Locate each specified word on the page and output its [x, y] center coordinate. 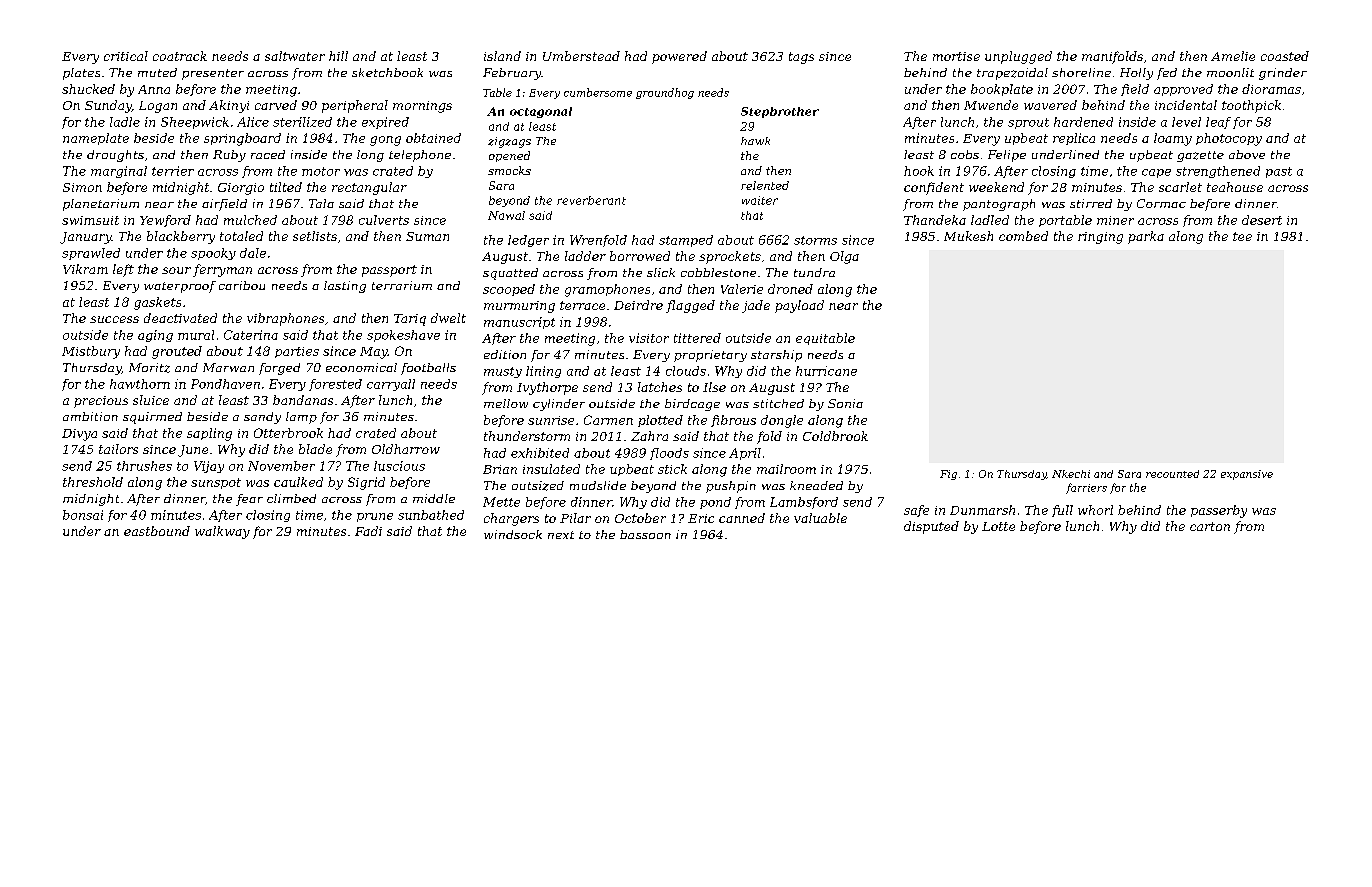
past [1279, 172]
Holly [1136, 74]
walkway [222, 532]
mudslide [598, 485]
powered [679, 57]
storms [815, 240]
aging [155, 336]
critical [126, 56]
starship [776, 356]
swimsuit [90, 220]
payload [799, 306]
